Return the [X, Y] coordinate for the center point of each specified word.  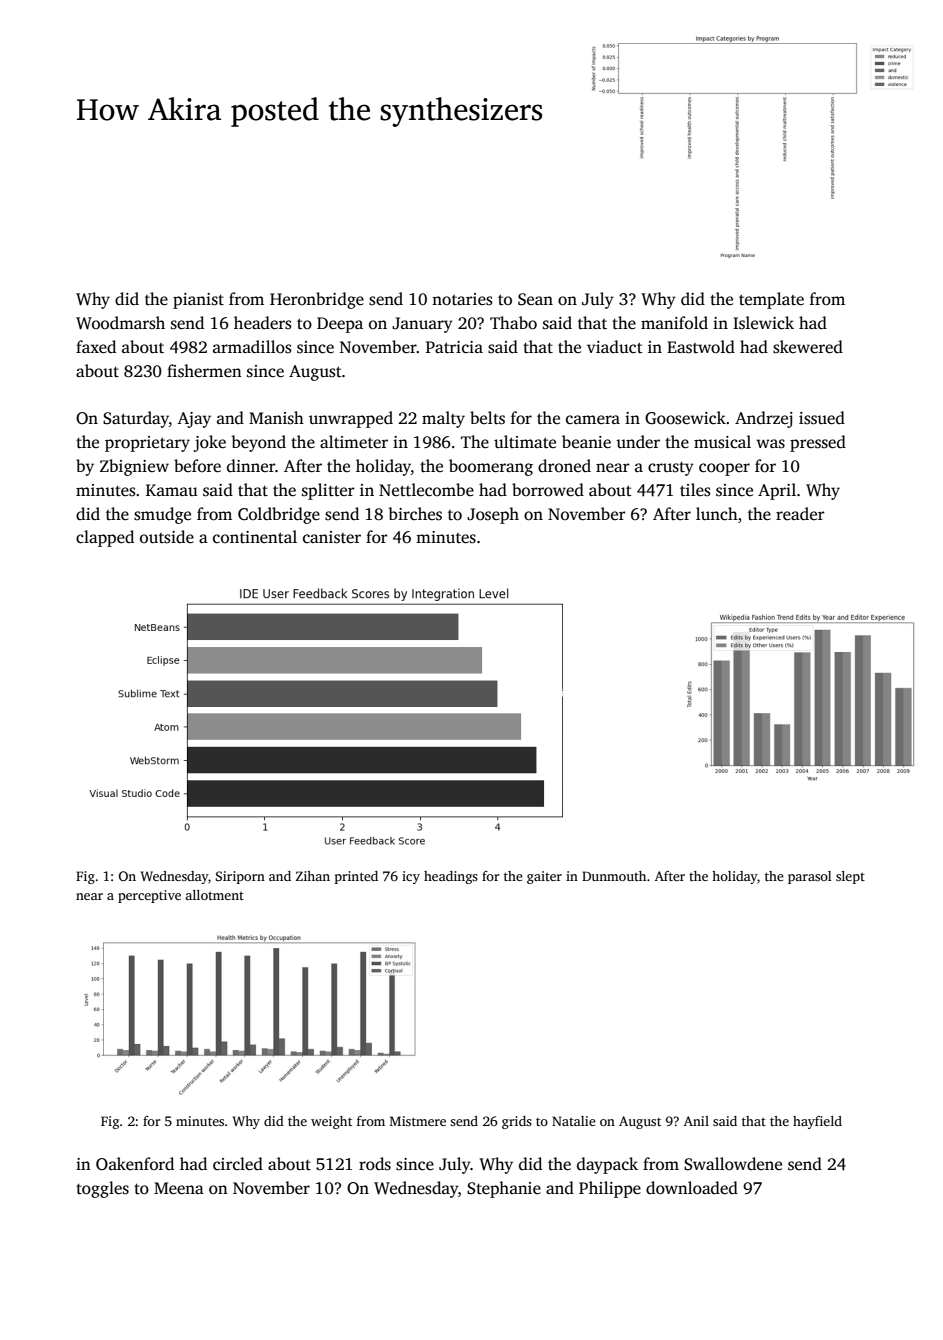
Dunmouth [614, 876]
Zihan [313, 876]
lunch [717, 514]
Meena [179, 1188]
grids [517, 1122]
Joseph [493, 515]
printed [356, 877]
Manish [276, 418]
